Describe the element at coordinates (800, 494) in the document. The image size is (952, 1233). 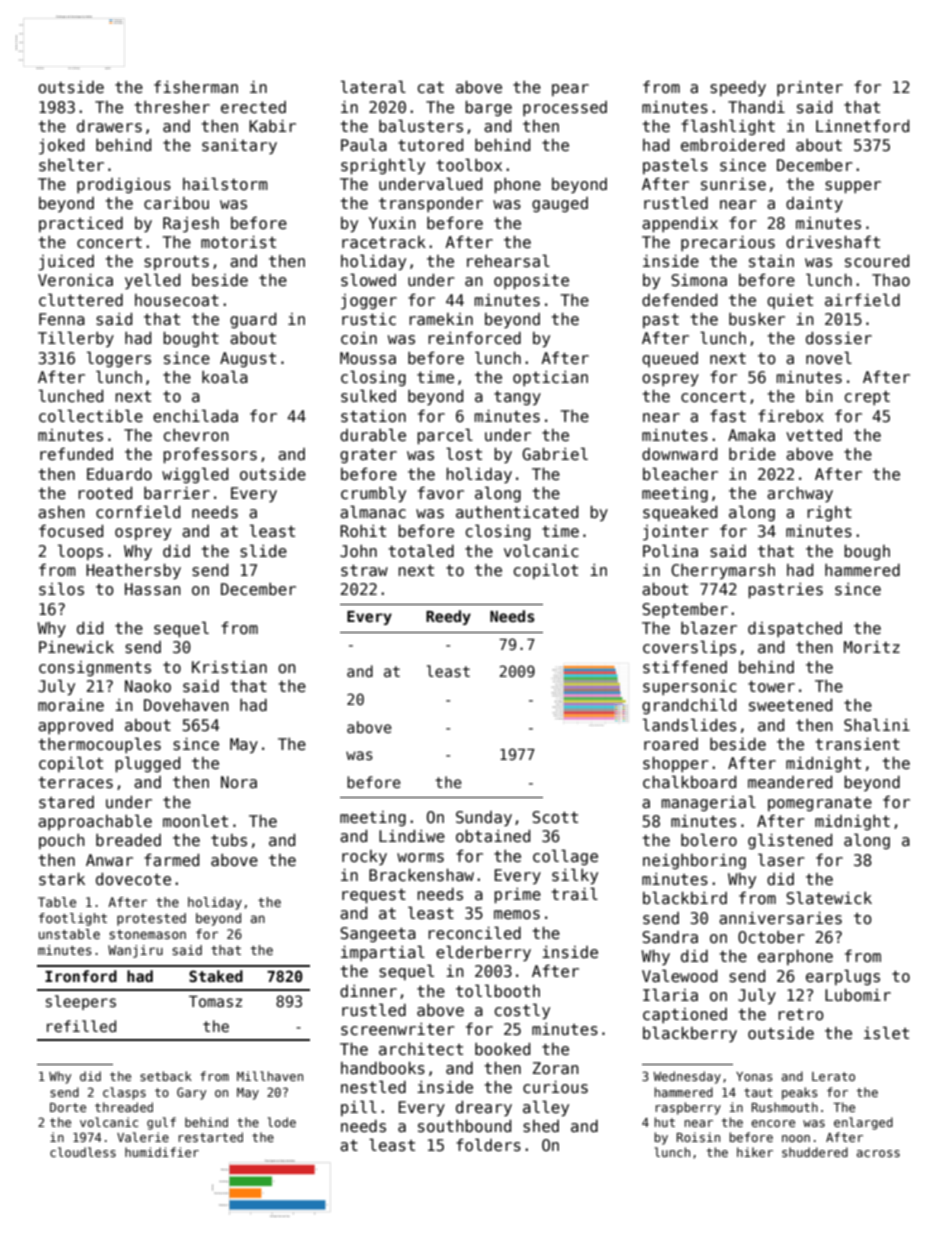
I see `archway` at that location.
